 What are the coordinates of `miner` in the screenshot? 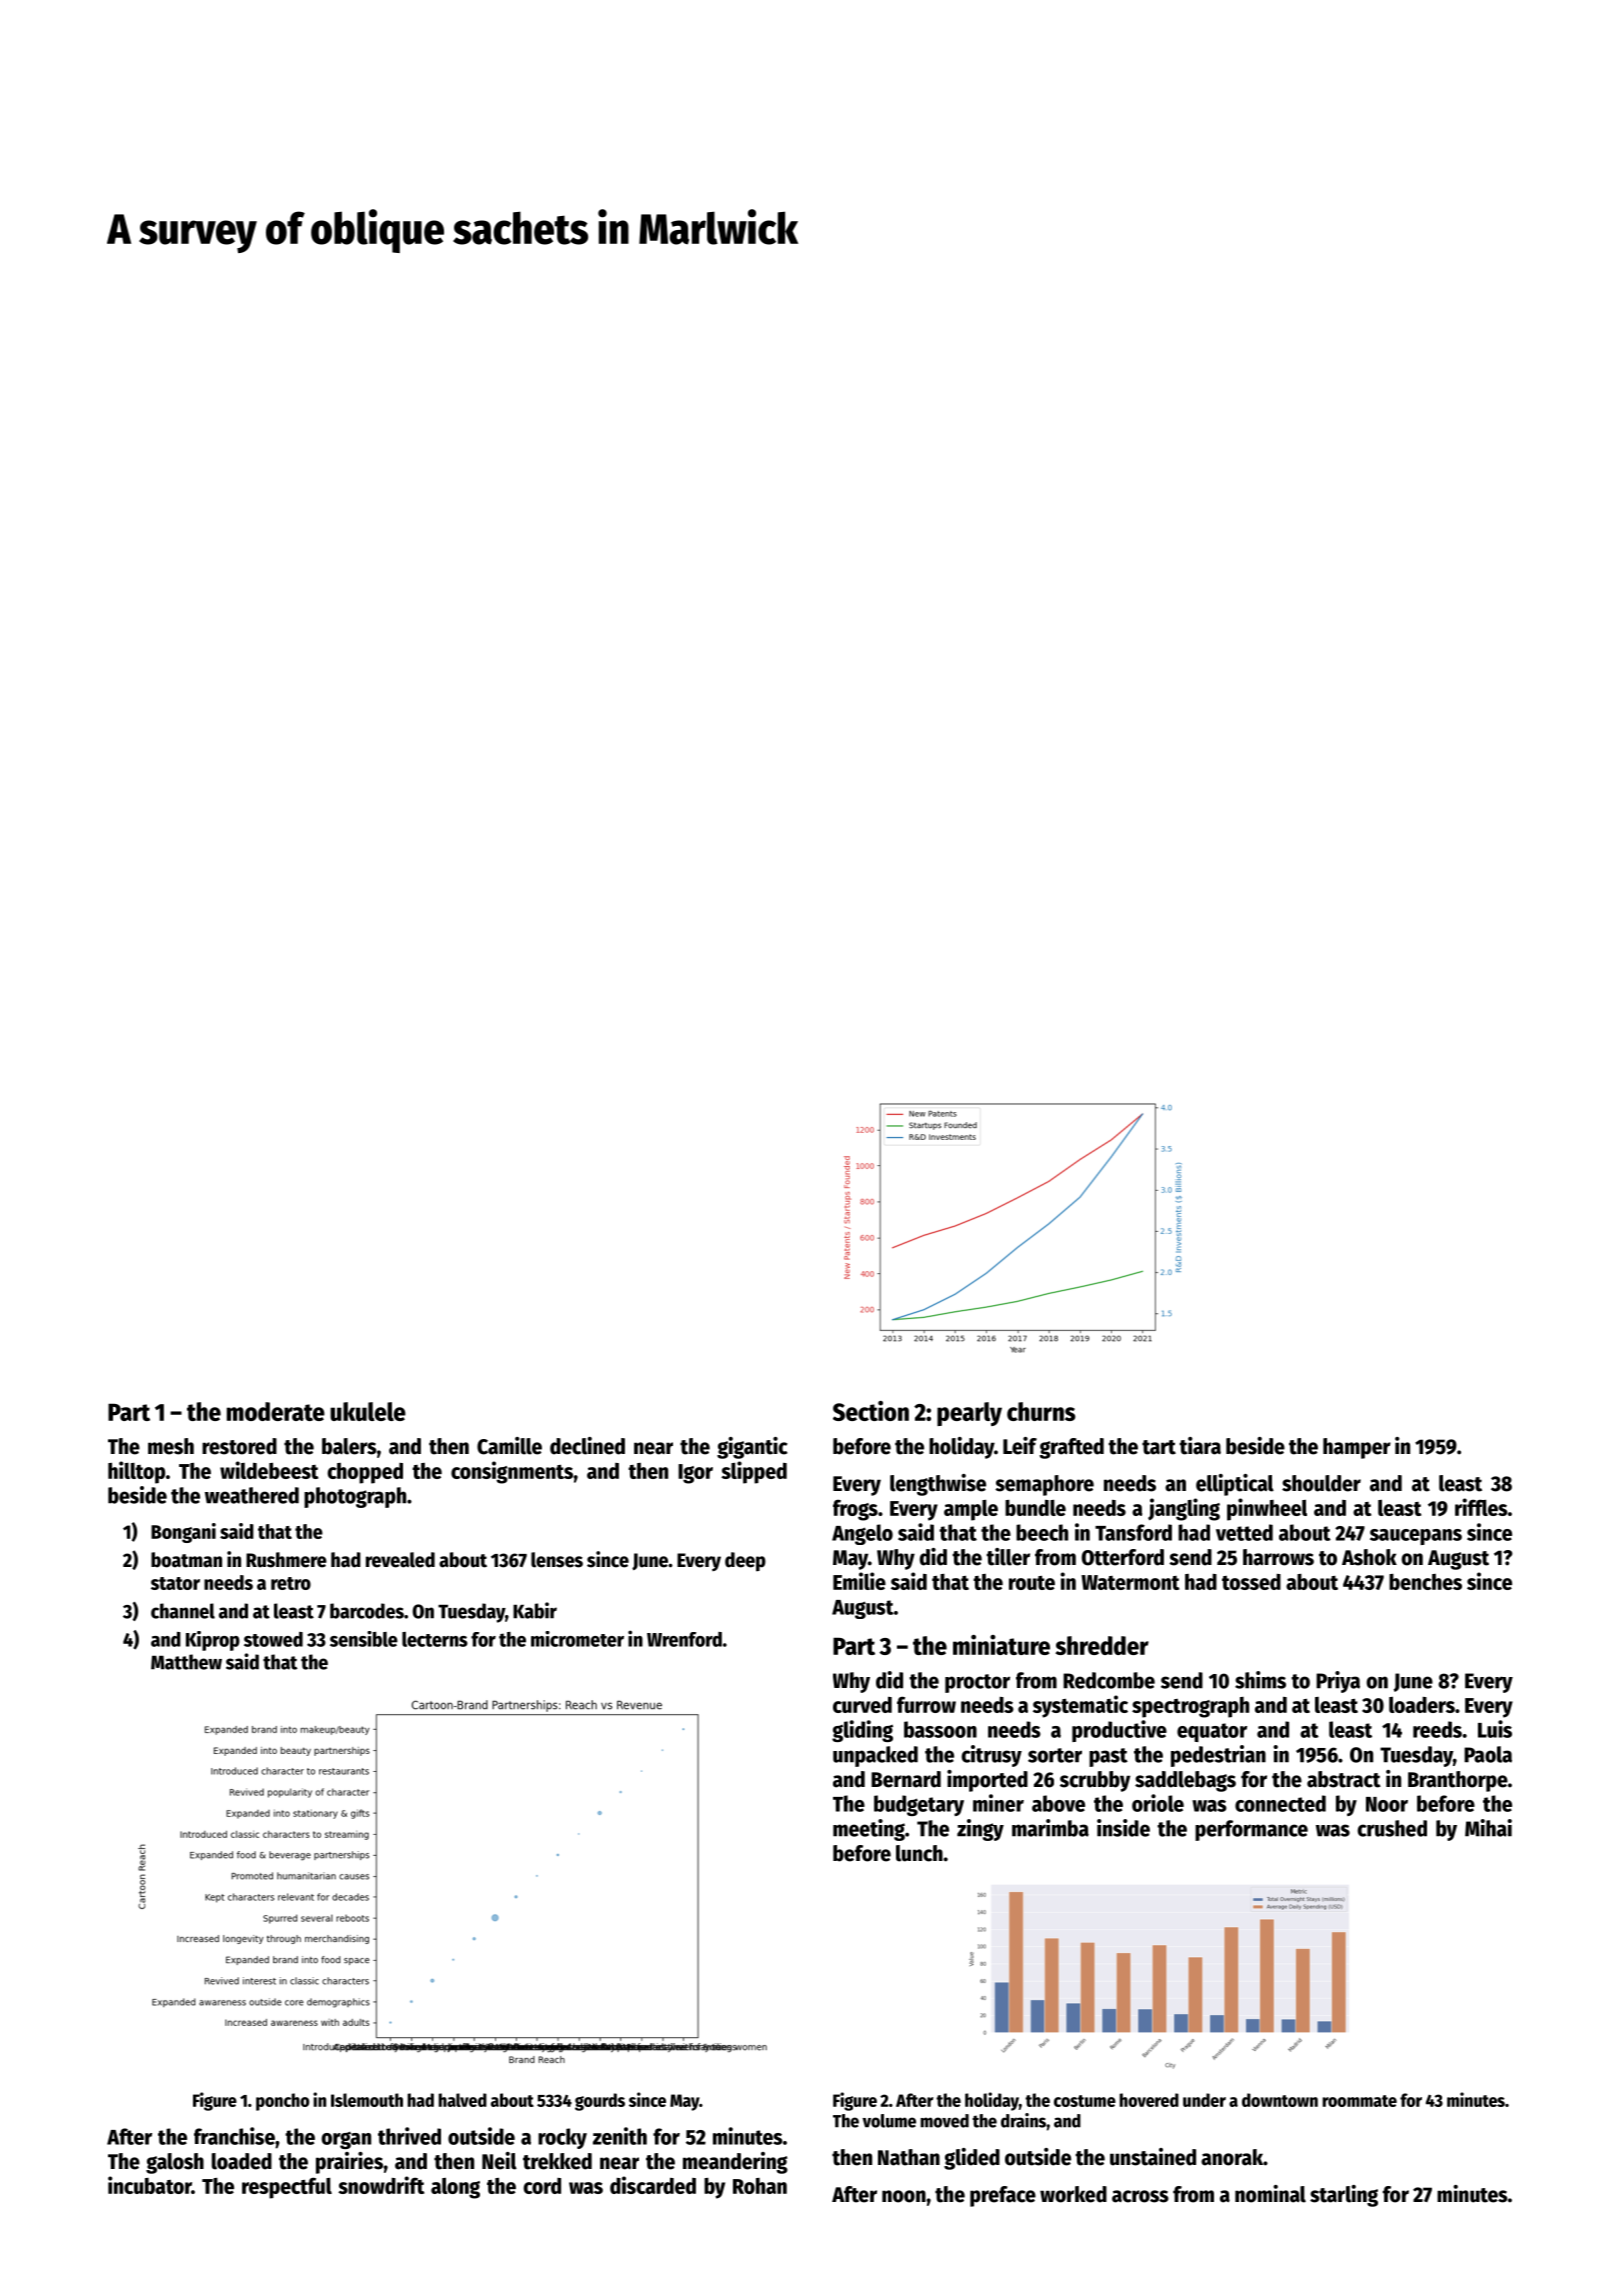 It's located at (998, 1803).
